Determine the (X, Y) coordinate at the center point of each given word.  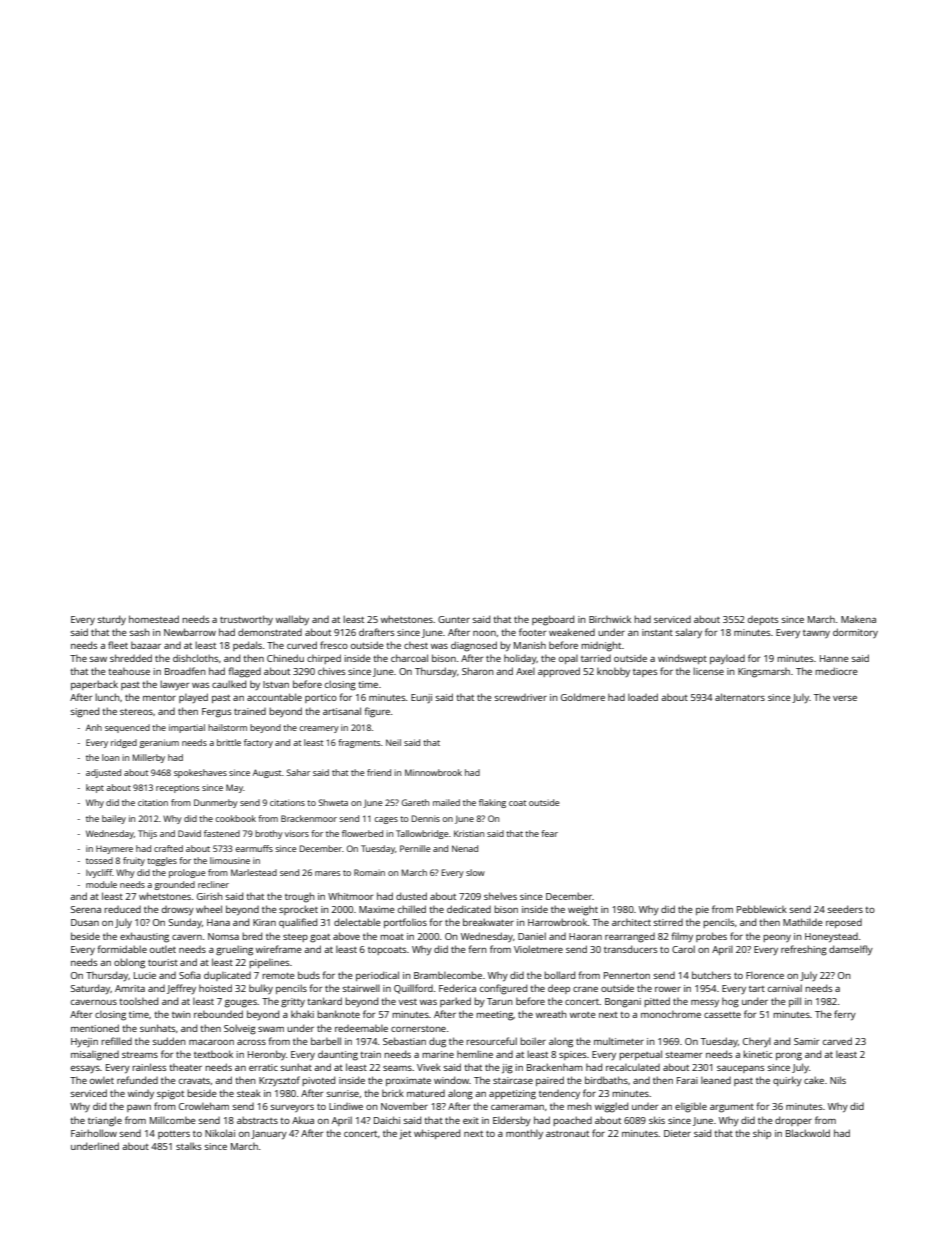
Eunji (421, 698)
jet (405, 1134)
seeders (845, 909)
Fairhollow (94, 1133)
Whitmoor (350, 896)
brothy (269, 834)
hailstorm (227, 727)
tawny (816, 634)
